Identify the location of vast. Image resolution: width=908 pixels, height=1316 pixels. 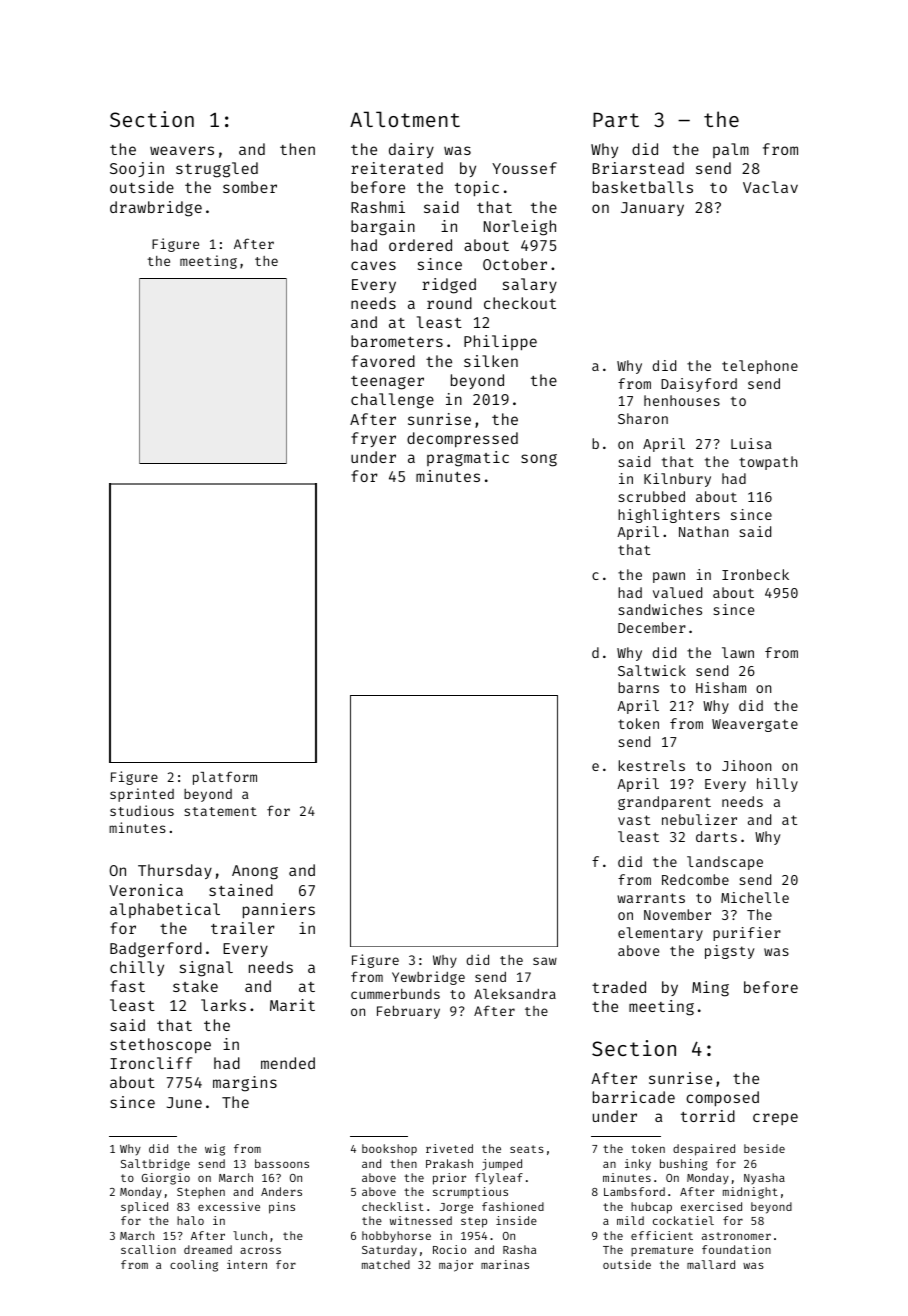
(634, 820).
